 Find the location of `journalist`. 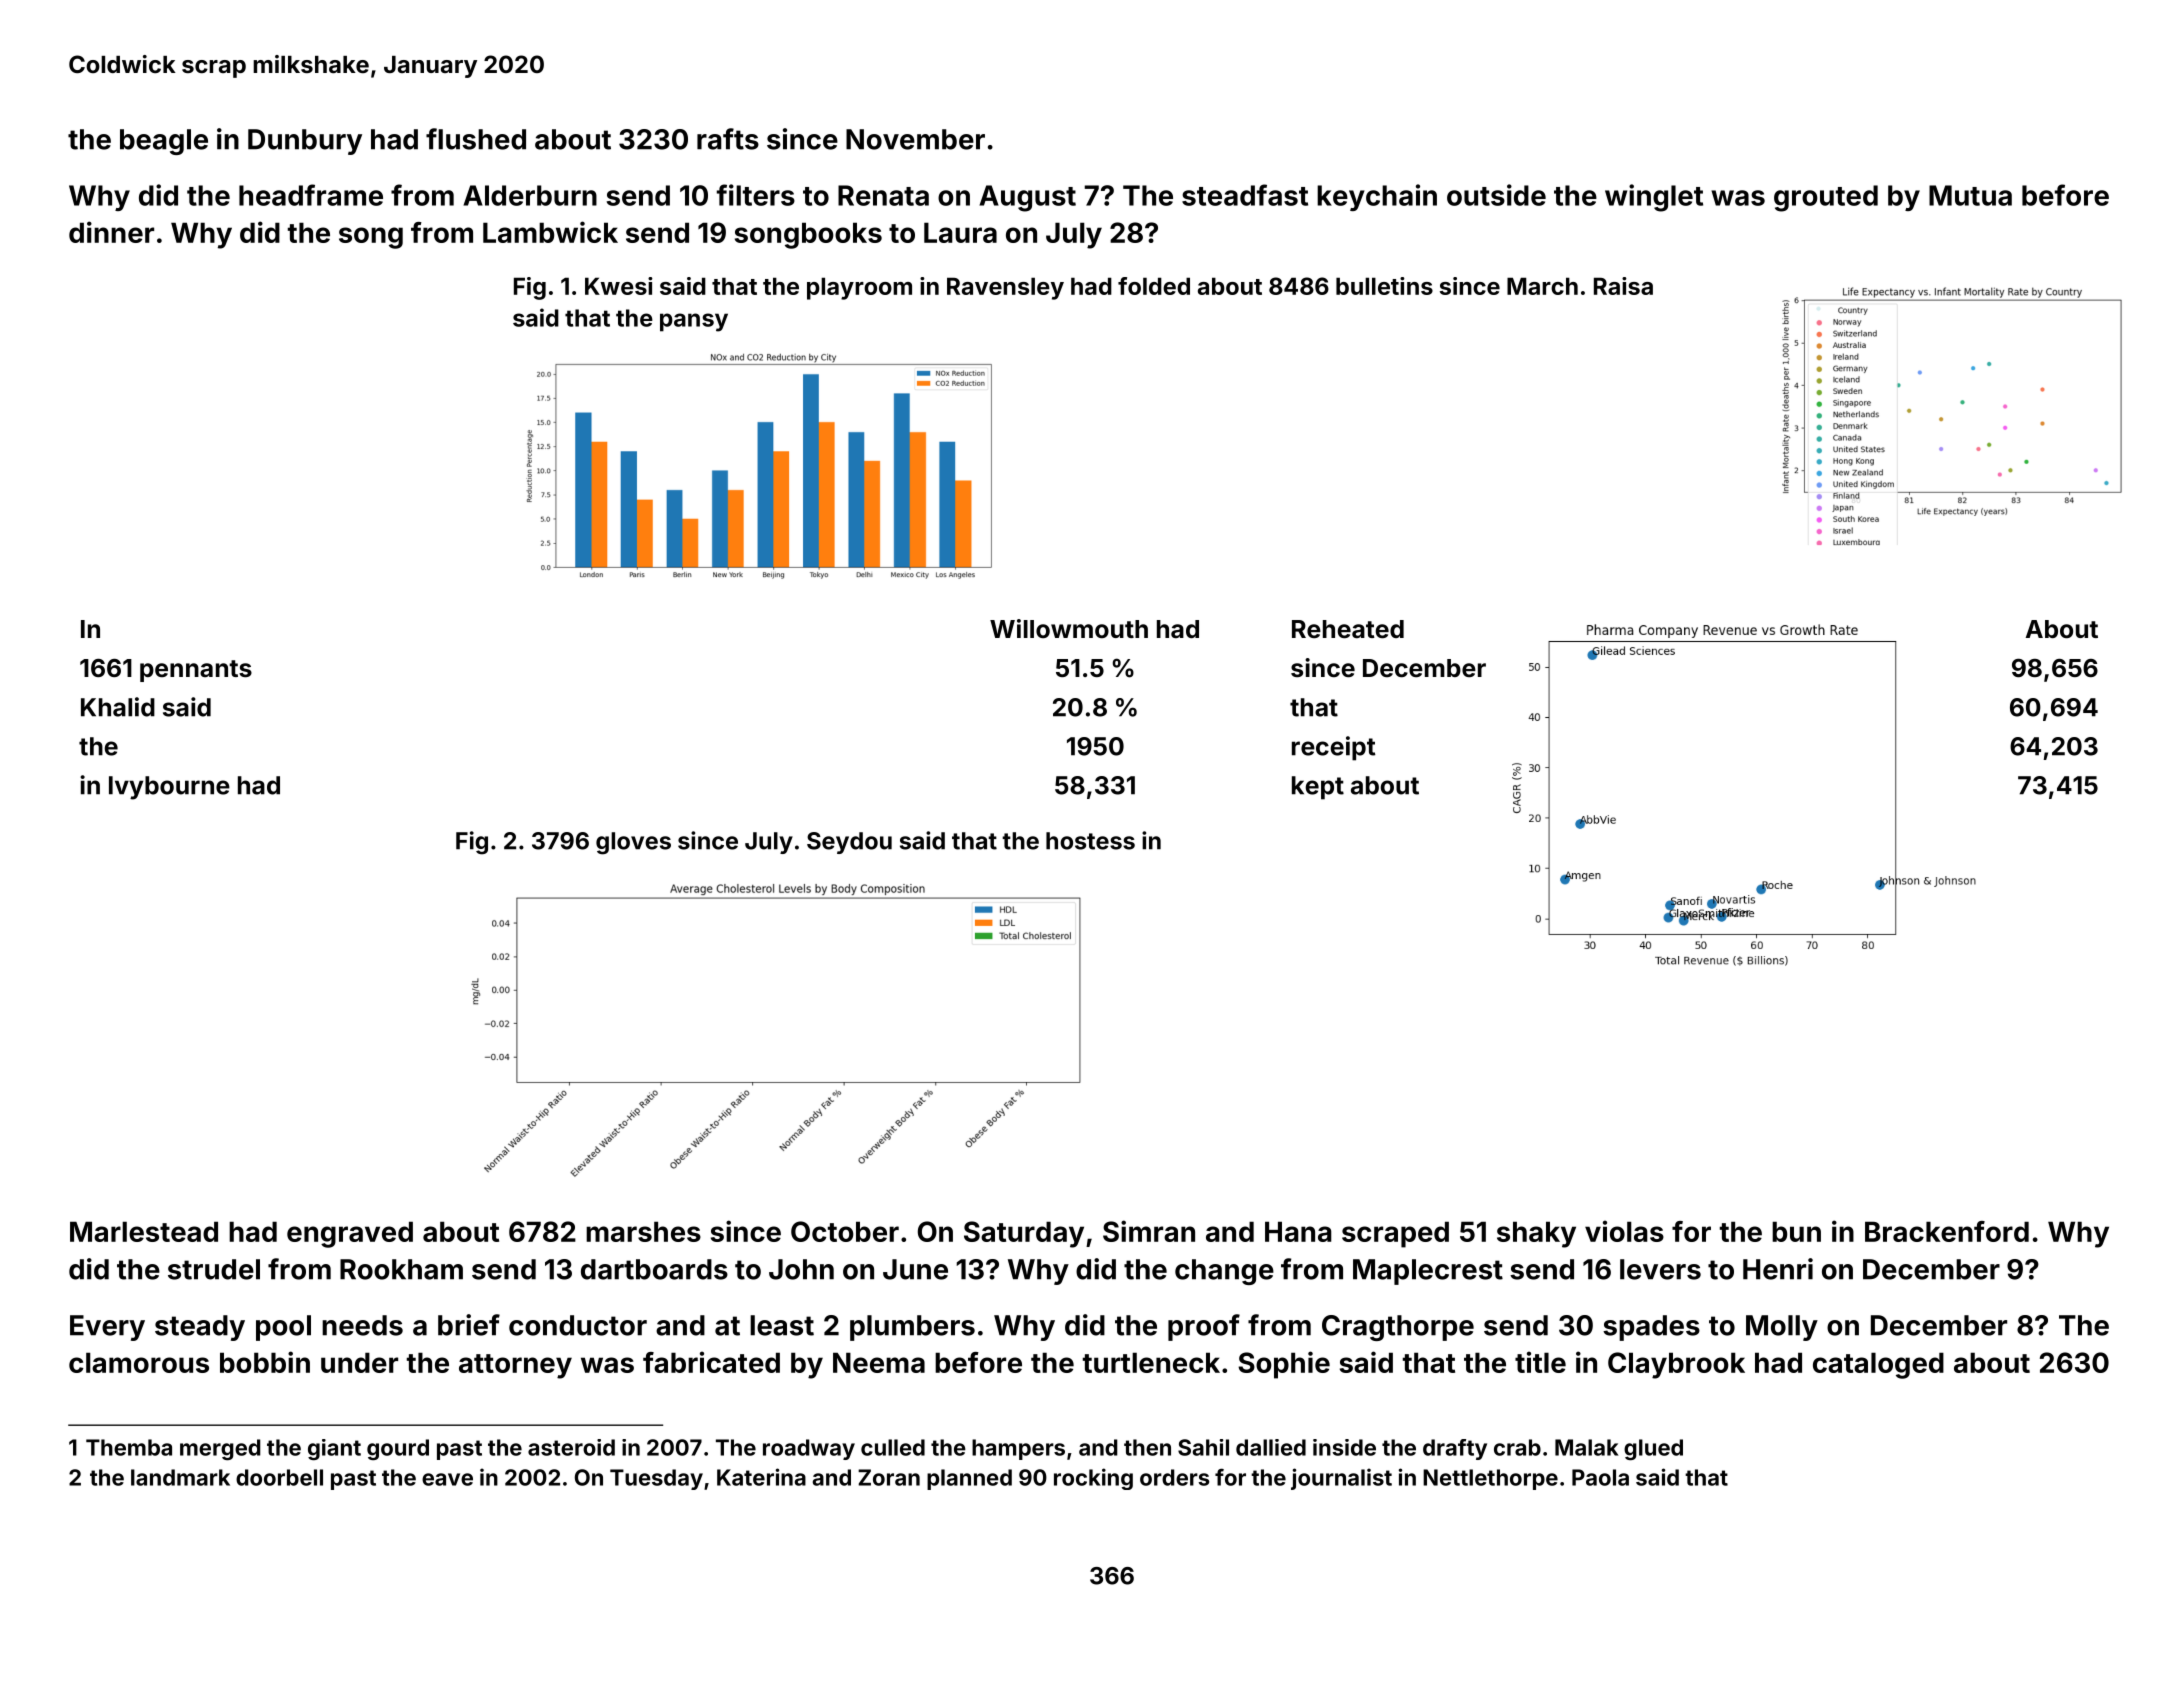

journalist is located at coordinates (1341, 1479).
